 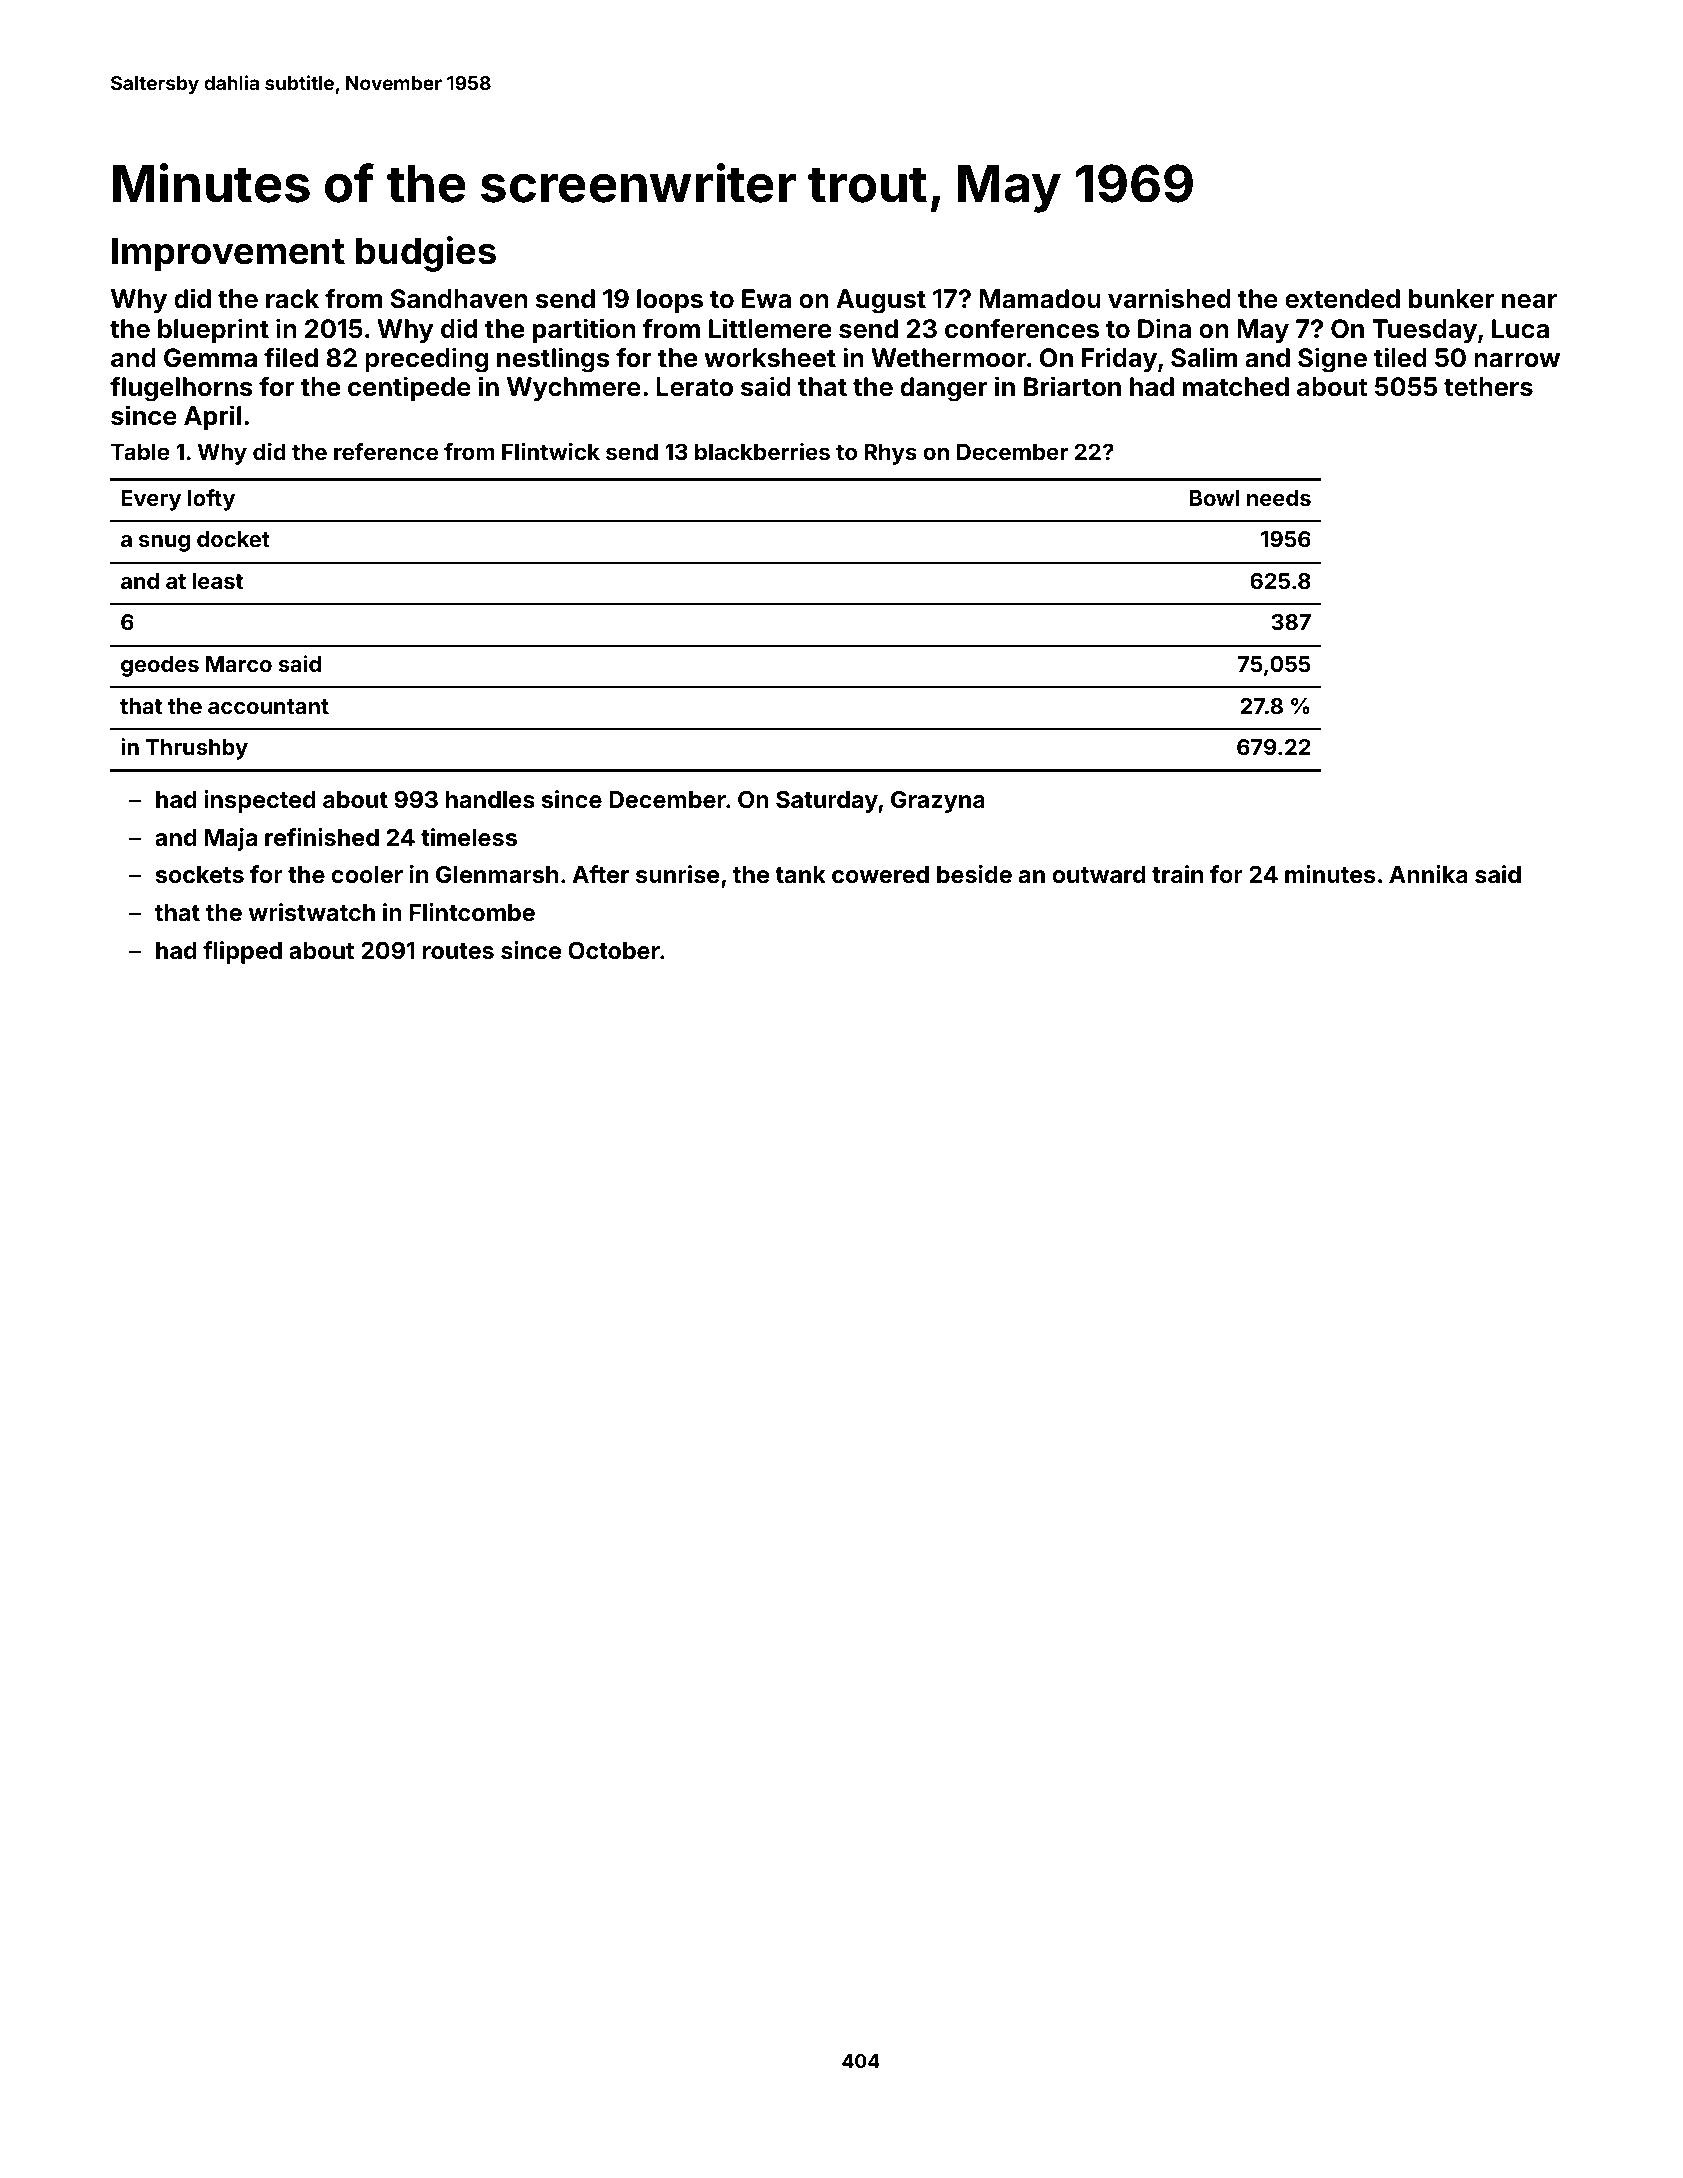 I want to click on Briarton, so click(x=1072, y=386).
